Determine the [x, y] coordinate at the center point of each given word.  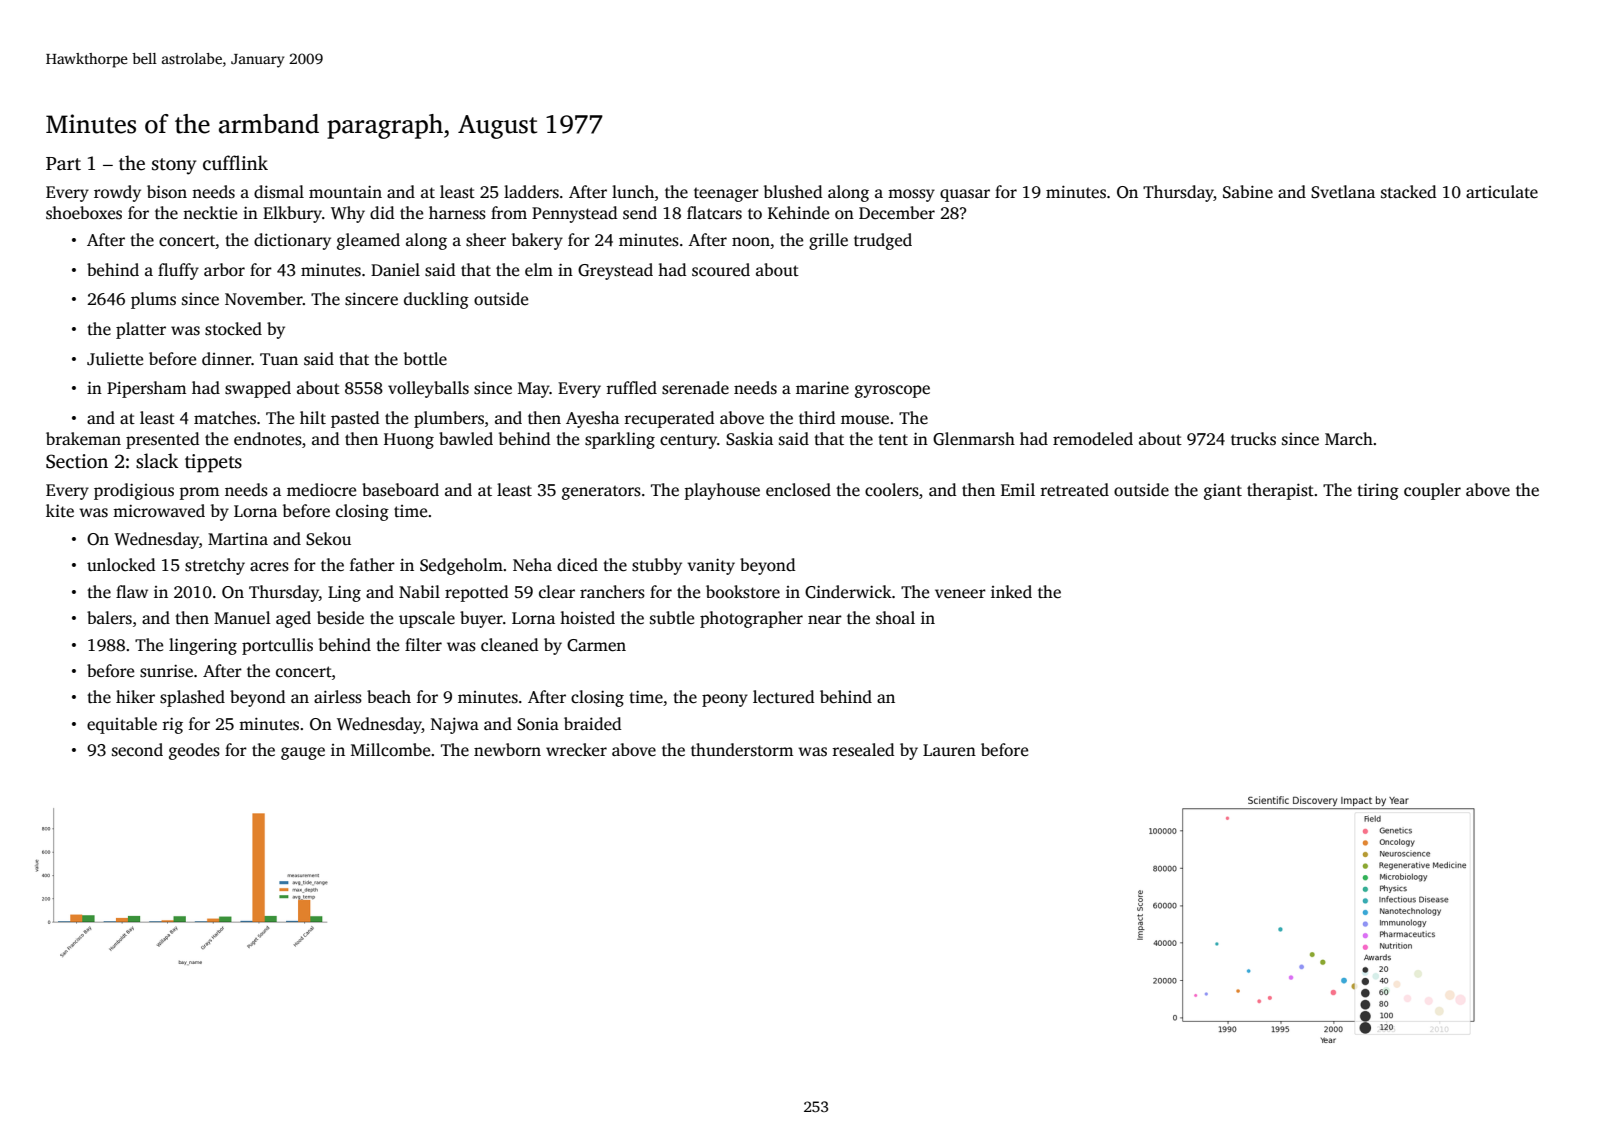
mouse [865, 420]
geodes [194, 751]
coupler [1432, 491]
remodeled [1093, 439]
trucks [1253, 439]
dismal [279, 192]
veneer [960, 594]
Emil [1018, 489]
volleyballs [428, 389]
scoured [721, 270]
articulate [1502, 192]
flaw [132, 591]
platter [141, 330]
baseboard [400, 490]
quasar [965, 195]
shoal [895, 618]
